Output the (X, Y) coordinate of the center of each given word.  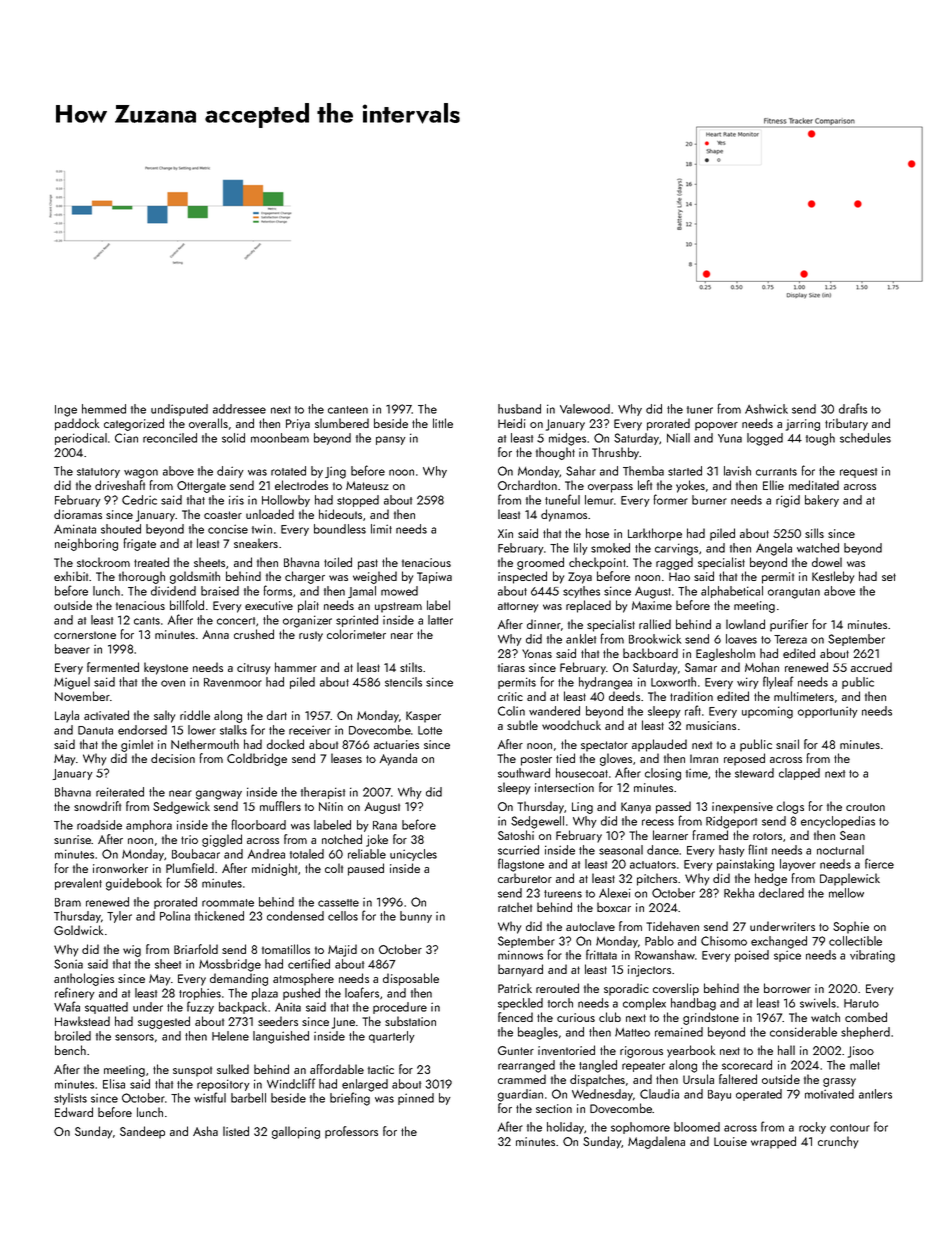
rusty (311, 636)
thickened (219, 916)
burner (709, 500)
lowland (745, 624)
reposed (744, 759)
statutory (98, 473)
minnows (520, 955)
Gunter (516, 1050)
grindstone (711, 1018)
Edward (74, 1112)
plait (308, 606)
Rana (385, 825)
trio (189, 839)
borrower (787, 988)
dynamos (564, 515)
